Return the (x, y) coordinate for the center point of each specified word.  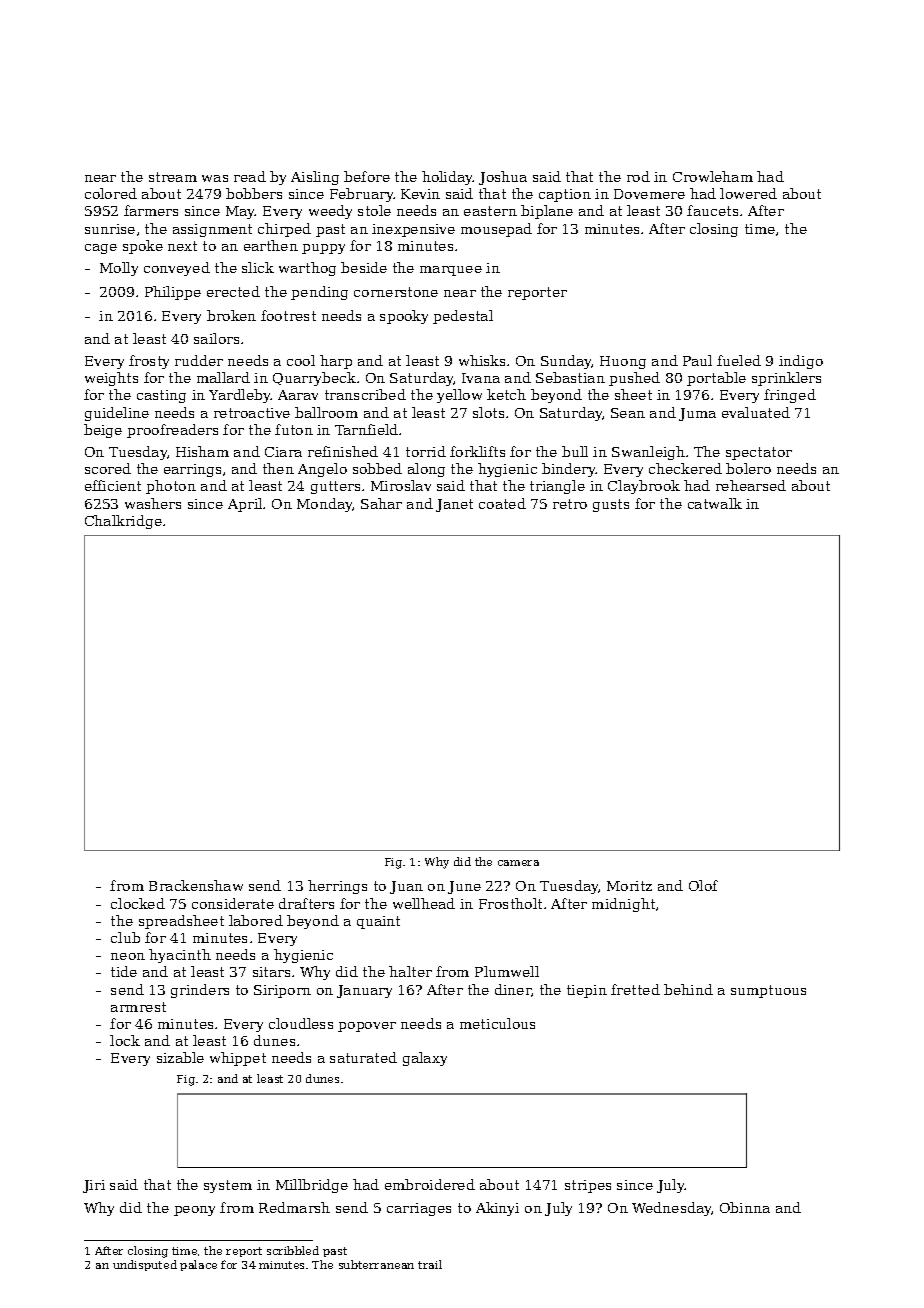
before (367, 176)
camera (518, 863)
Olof (703, 885)
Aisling (315, 178)
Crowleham (713, 176)
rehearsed (751, 485)
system (228, 1186)
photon (171, 487)
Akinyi (497, 1209)
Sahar (381, 503)
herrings (337, 887)
